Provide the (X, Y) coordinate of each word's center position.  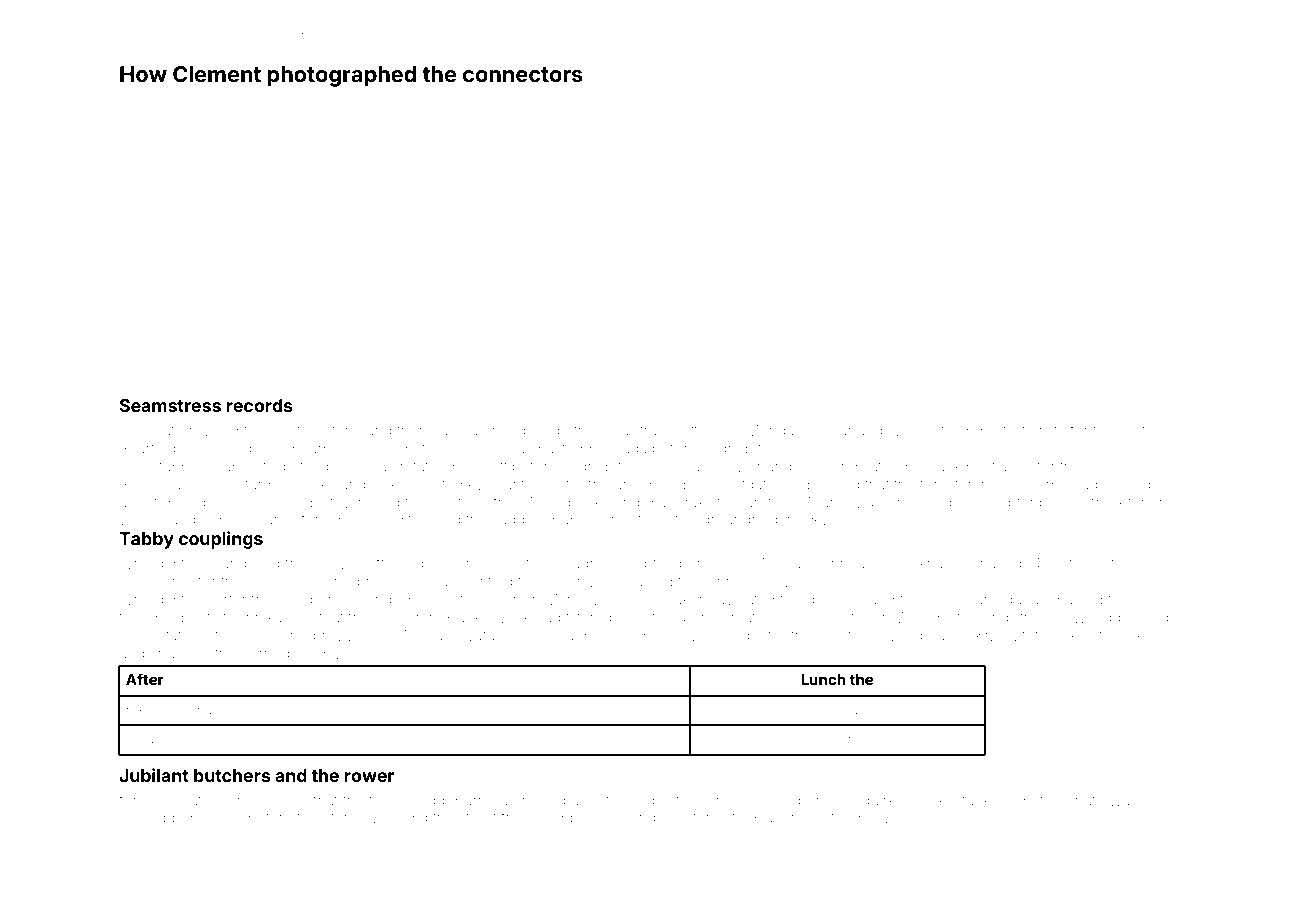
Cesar (832, 430)
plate (167, 432)
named (1127, 484)
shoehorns (156, 581)
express (1152, 638)
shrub (837, 738)
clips (747, 637)
